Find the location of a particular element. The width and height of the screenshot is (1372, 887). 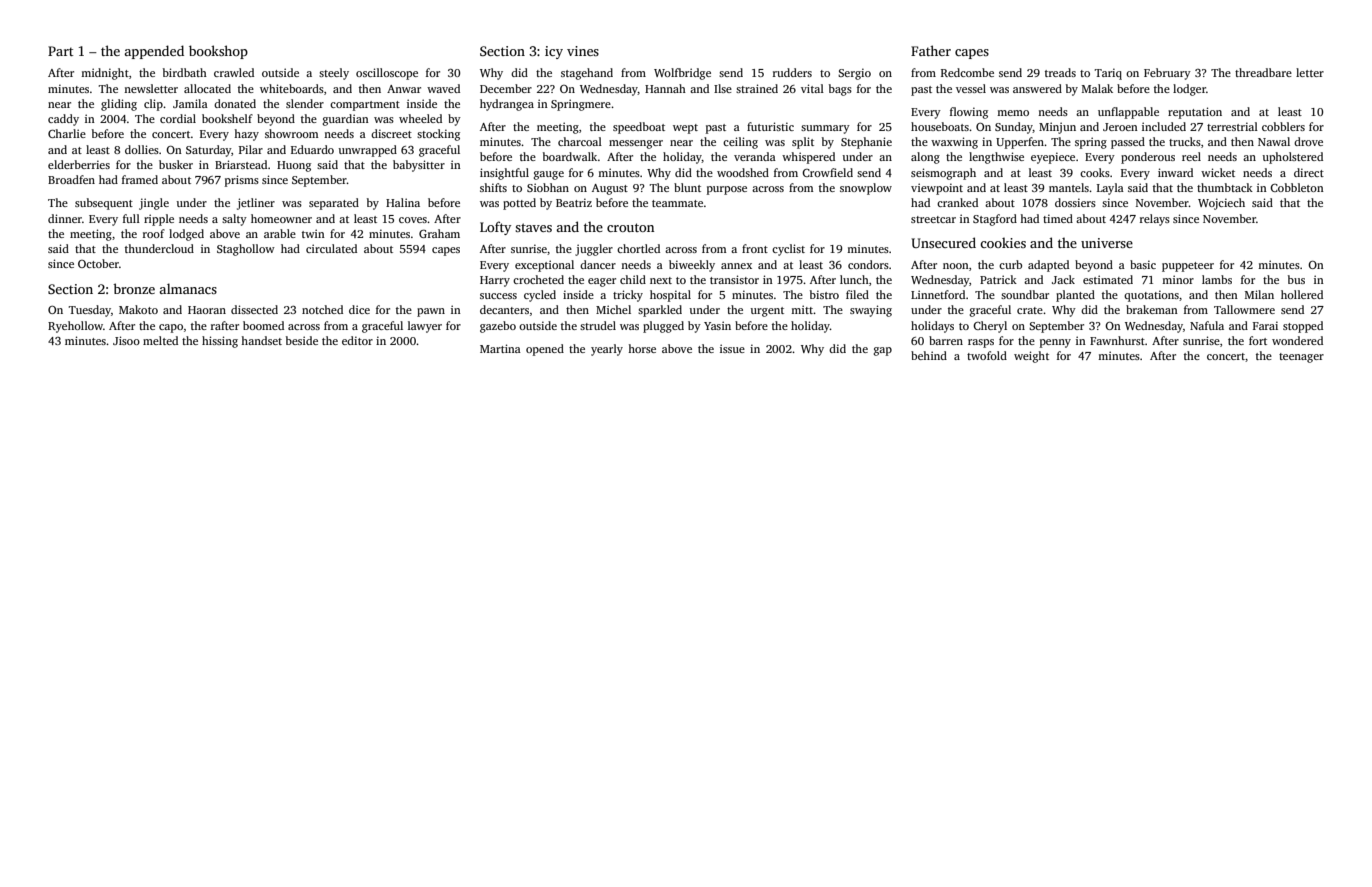

Halina is located at coordinates (403, 202).
